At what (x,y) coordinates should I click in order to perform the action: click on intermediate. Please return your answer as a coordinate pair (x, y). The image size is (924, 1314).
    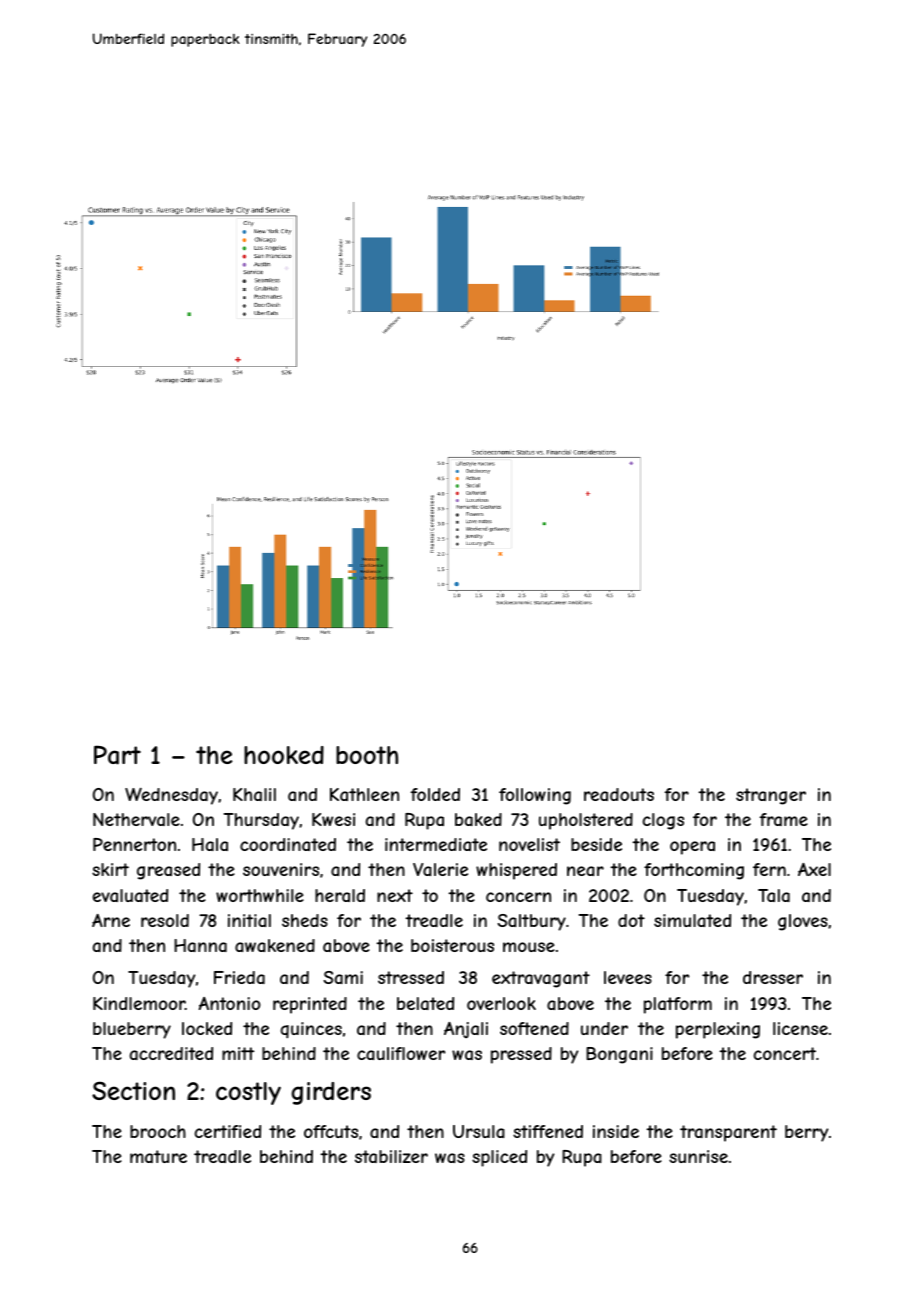
    Looking at the image, I should click on (436, 844).
